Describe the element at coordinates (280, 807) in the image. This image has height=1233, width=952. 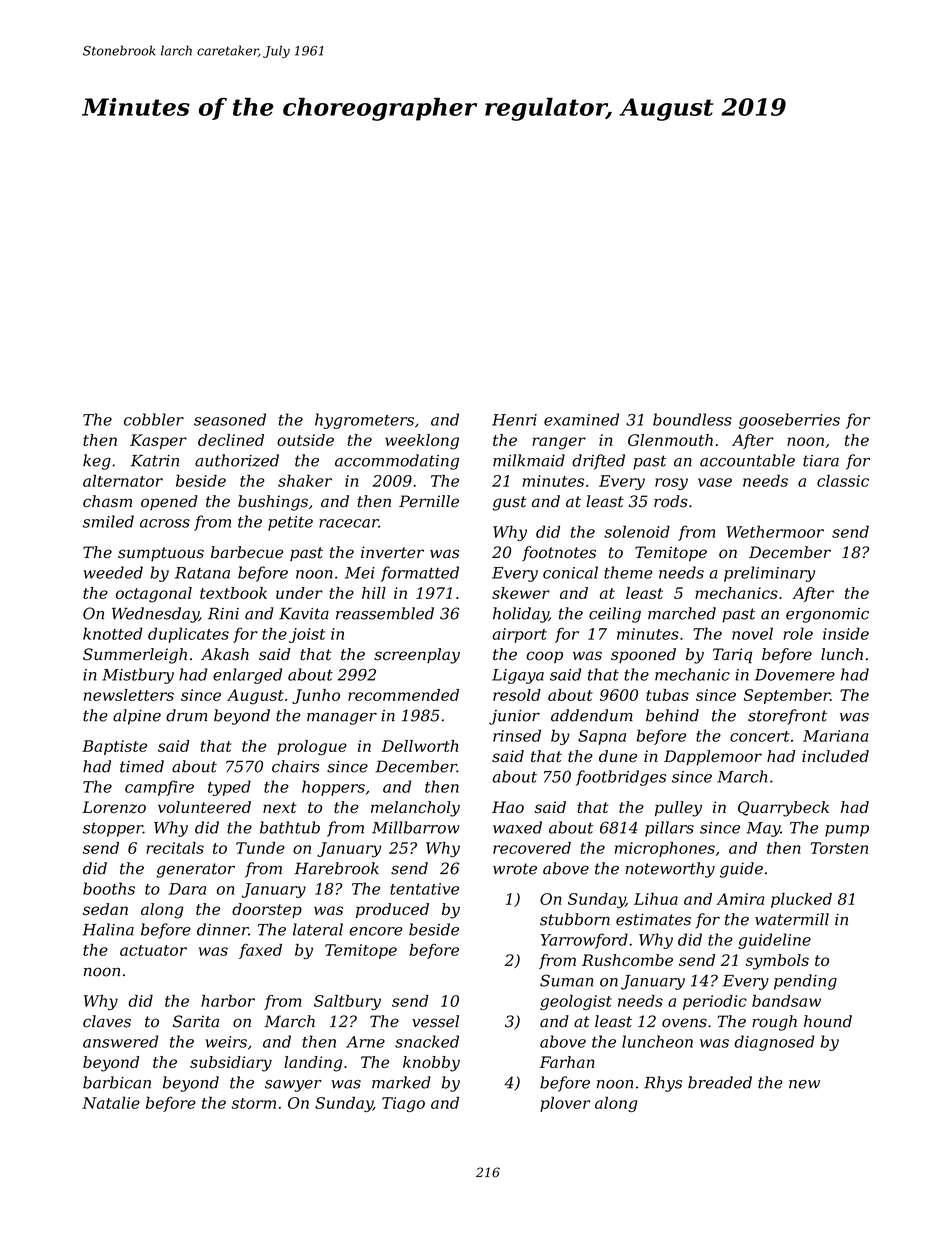
I see `next` at that location.
